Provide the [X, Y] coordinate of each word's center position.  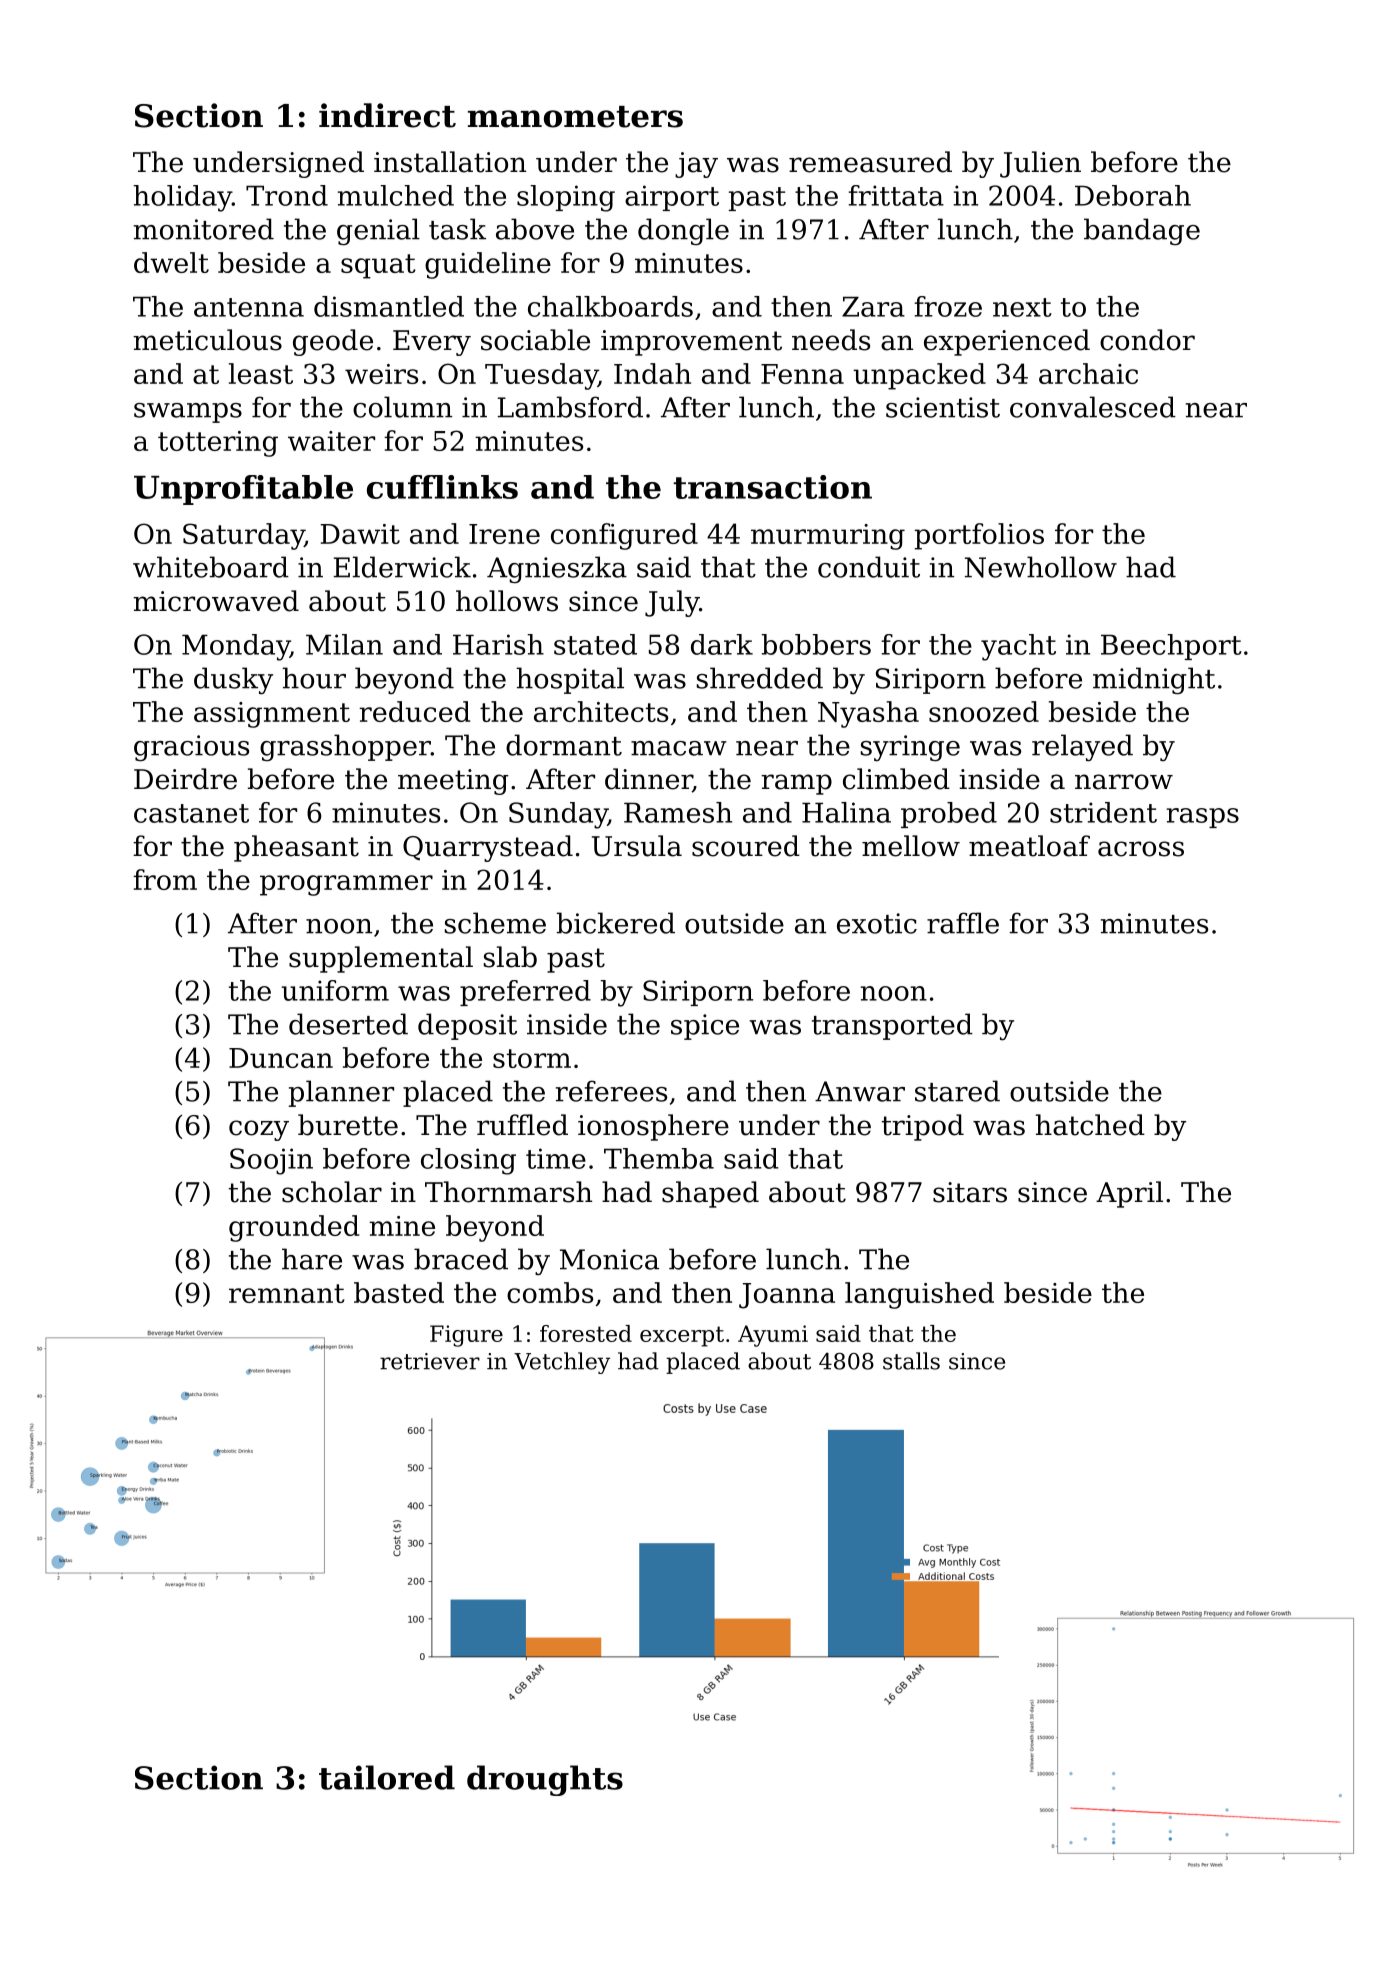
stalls [911, 1361]
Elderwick [402, 567]
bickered [616, 923]
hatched [1090, 1125]
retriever [430, 1361]
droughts [545, 1780]
